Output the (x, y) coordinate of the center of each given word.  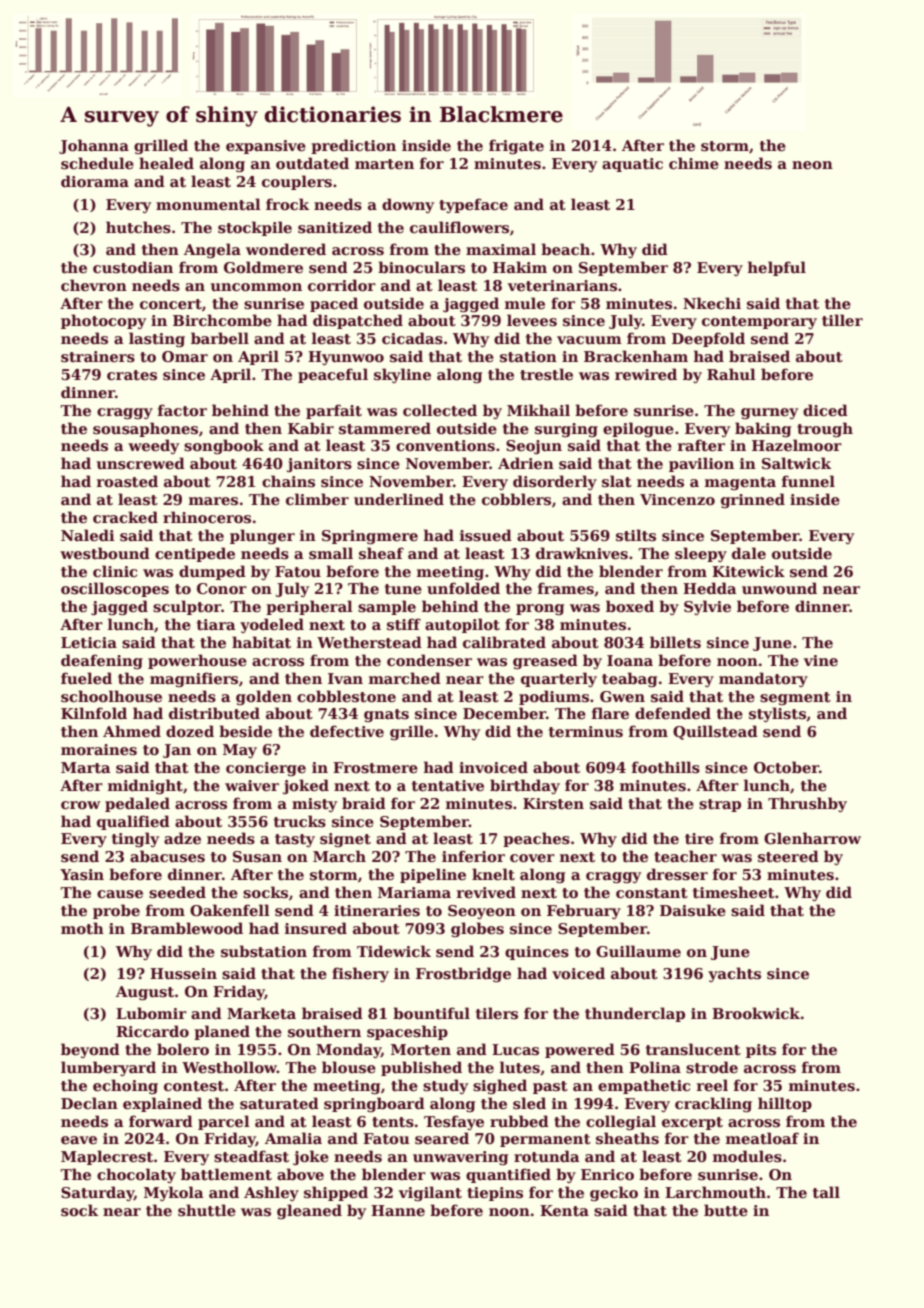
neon (812, 165)
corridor (342, 285)
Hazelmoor (797, 445)
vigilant (430, 1193)
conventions (445, 445)
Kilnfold (94, 713)
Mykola (174, 1193)
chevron (94, 285)
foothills (666, 767)
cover (532, 858)
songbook (224, 447)
